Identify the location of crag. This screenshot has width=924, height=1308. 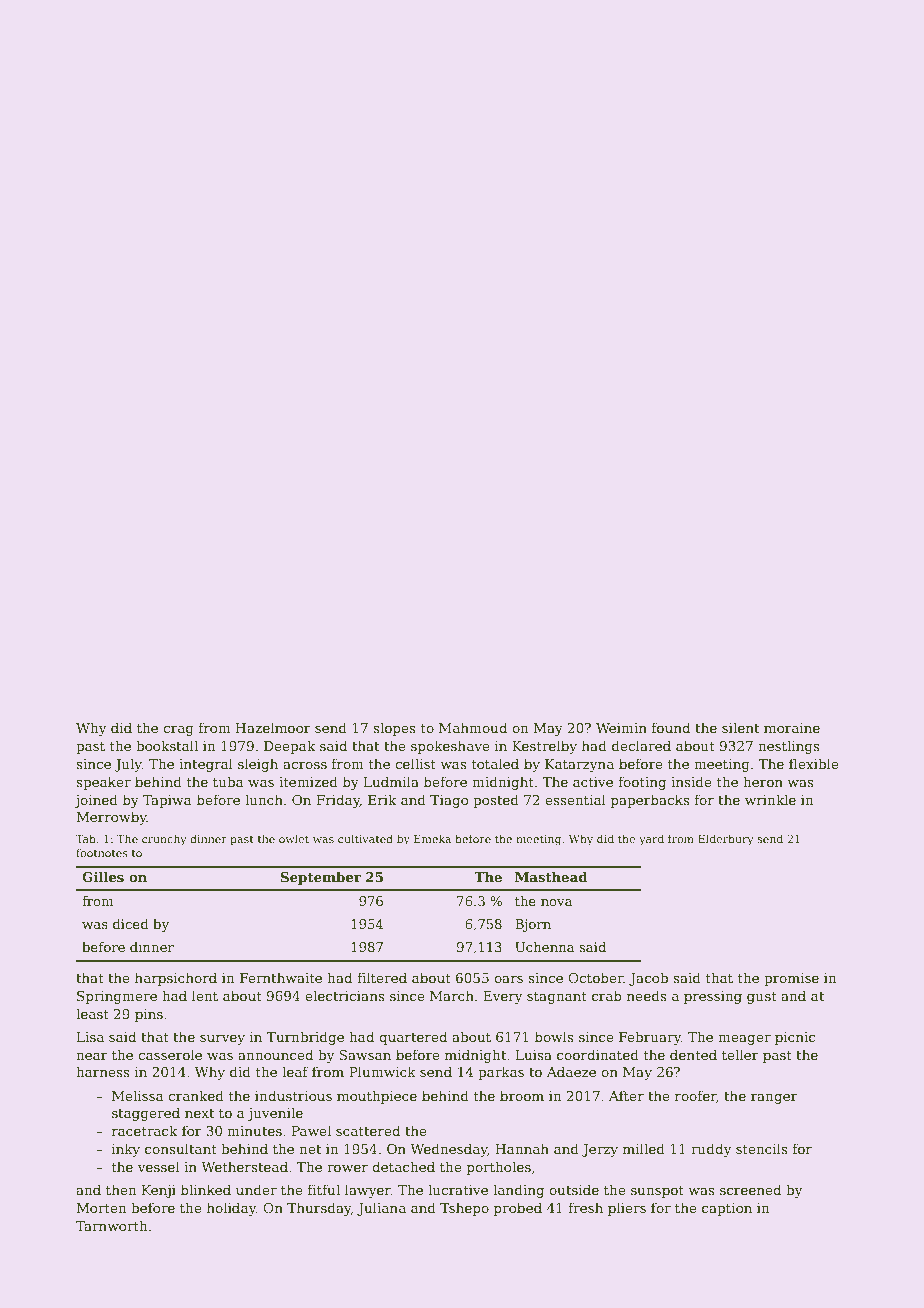
(178, 731).
